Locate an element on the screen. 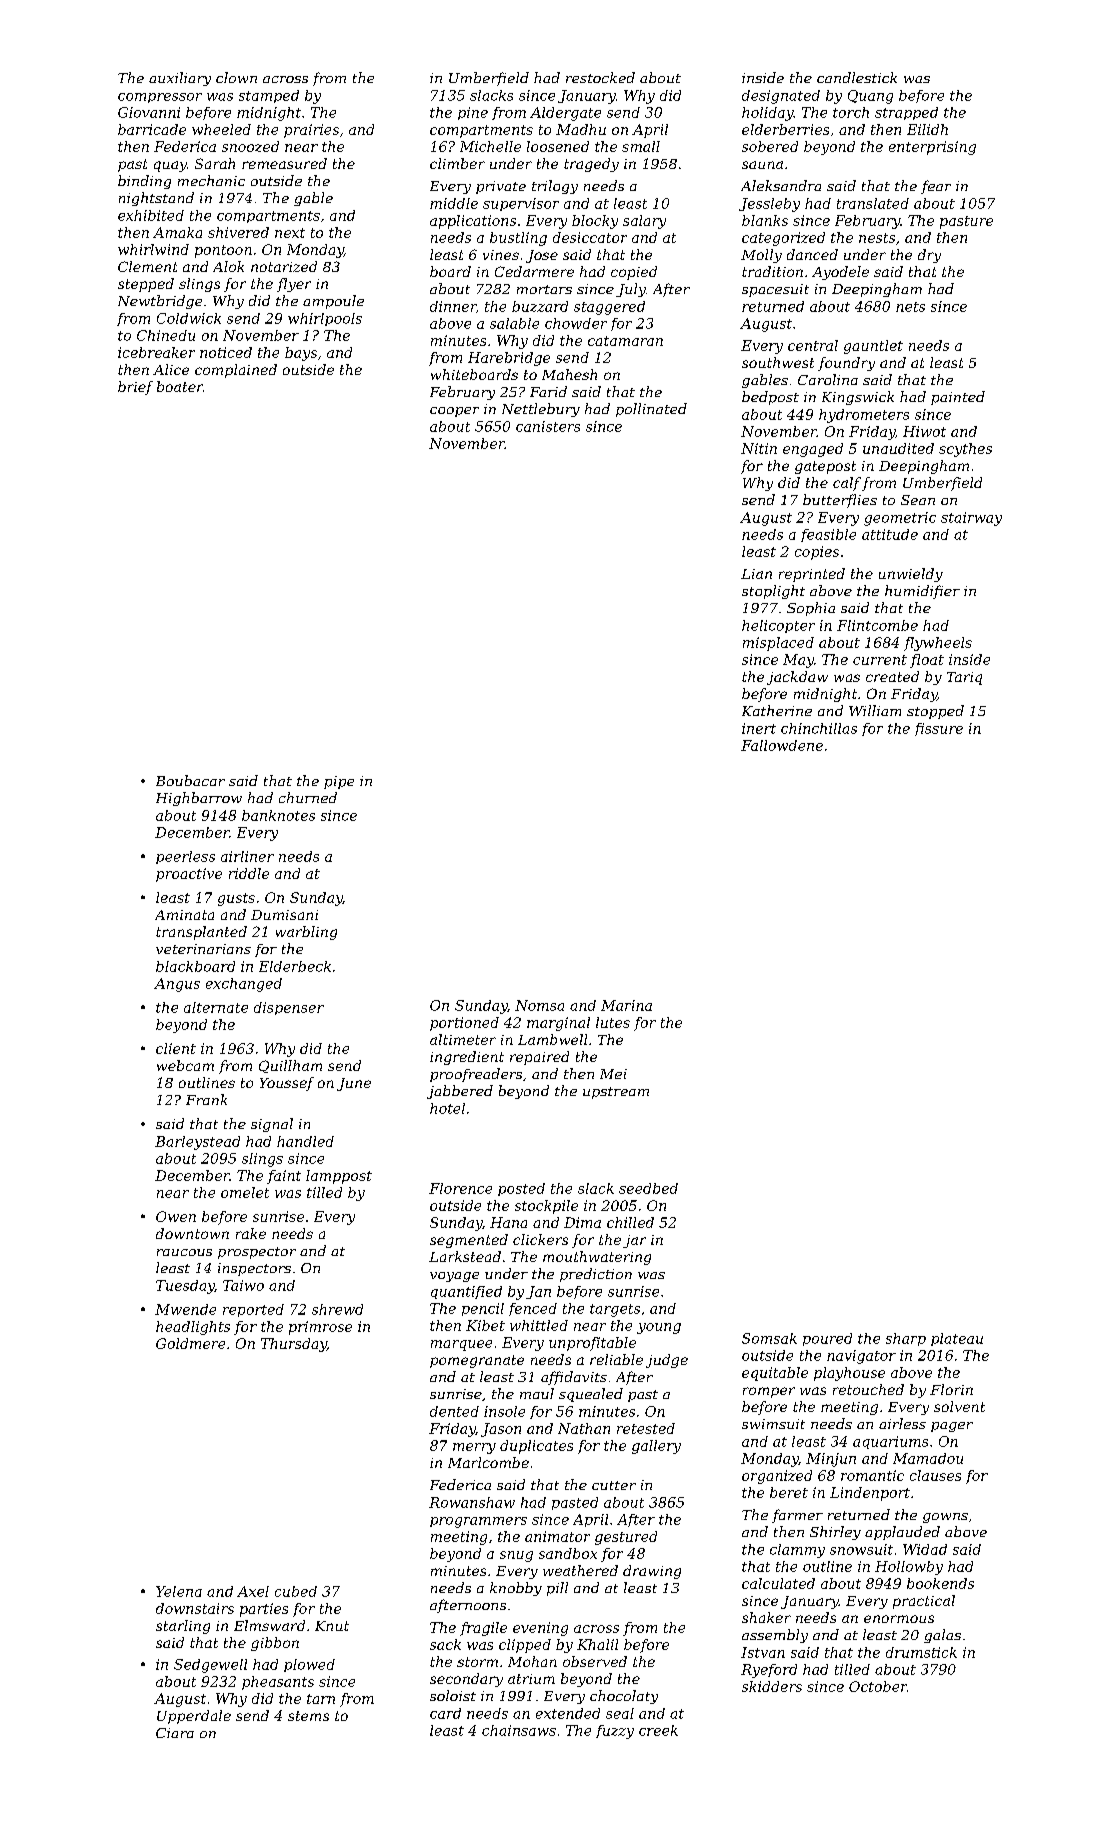  reprinted is located at coordinates (812, 575).
